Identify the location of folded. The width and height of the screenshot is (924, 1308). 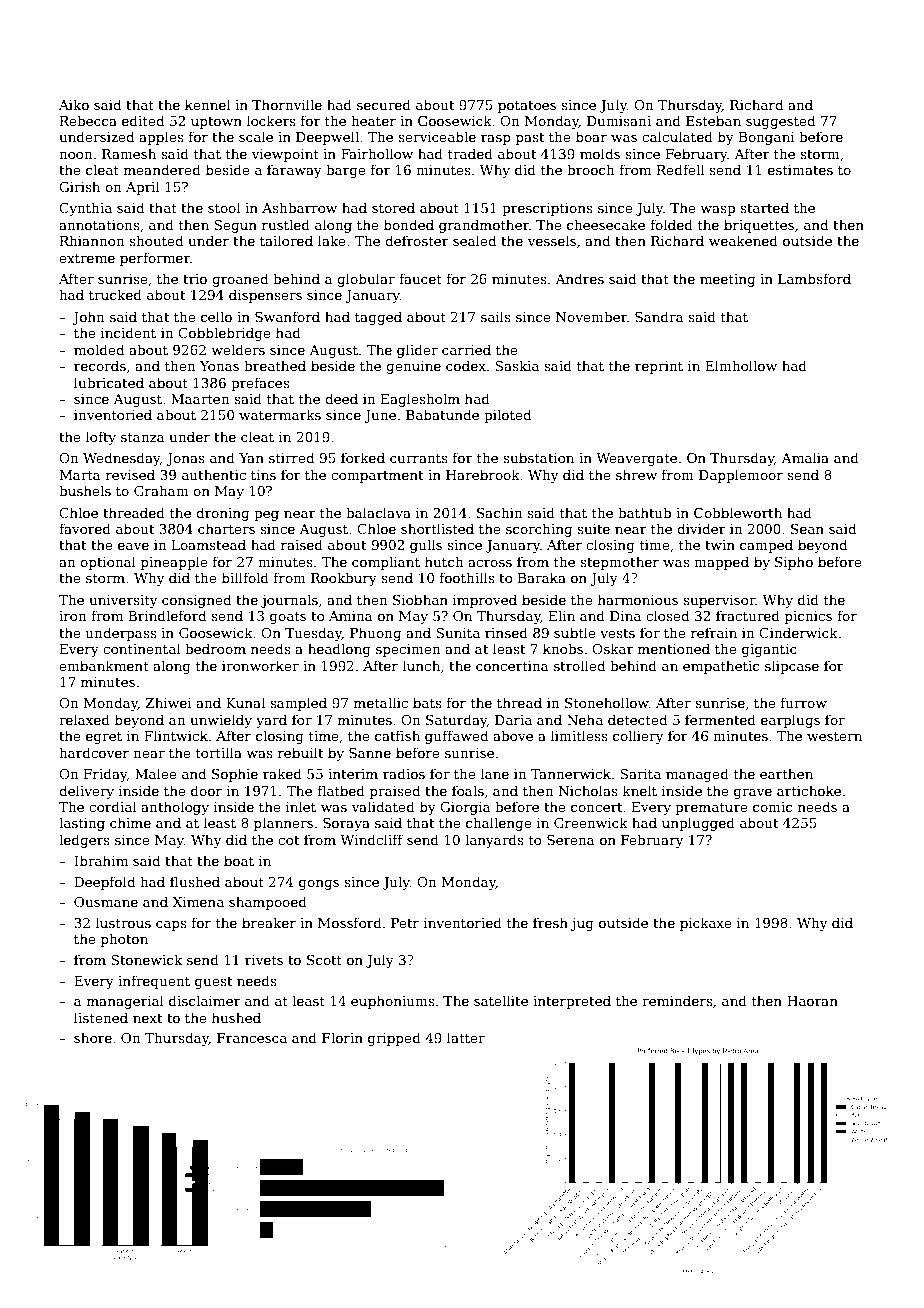
(671, 224).
